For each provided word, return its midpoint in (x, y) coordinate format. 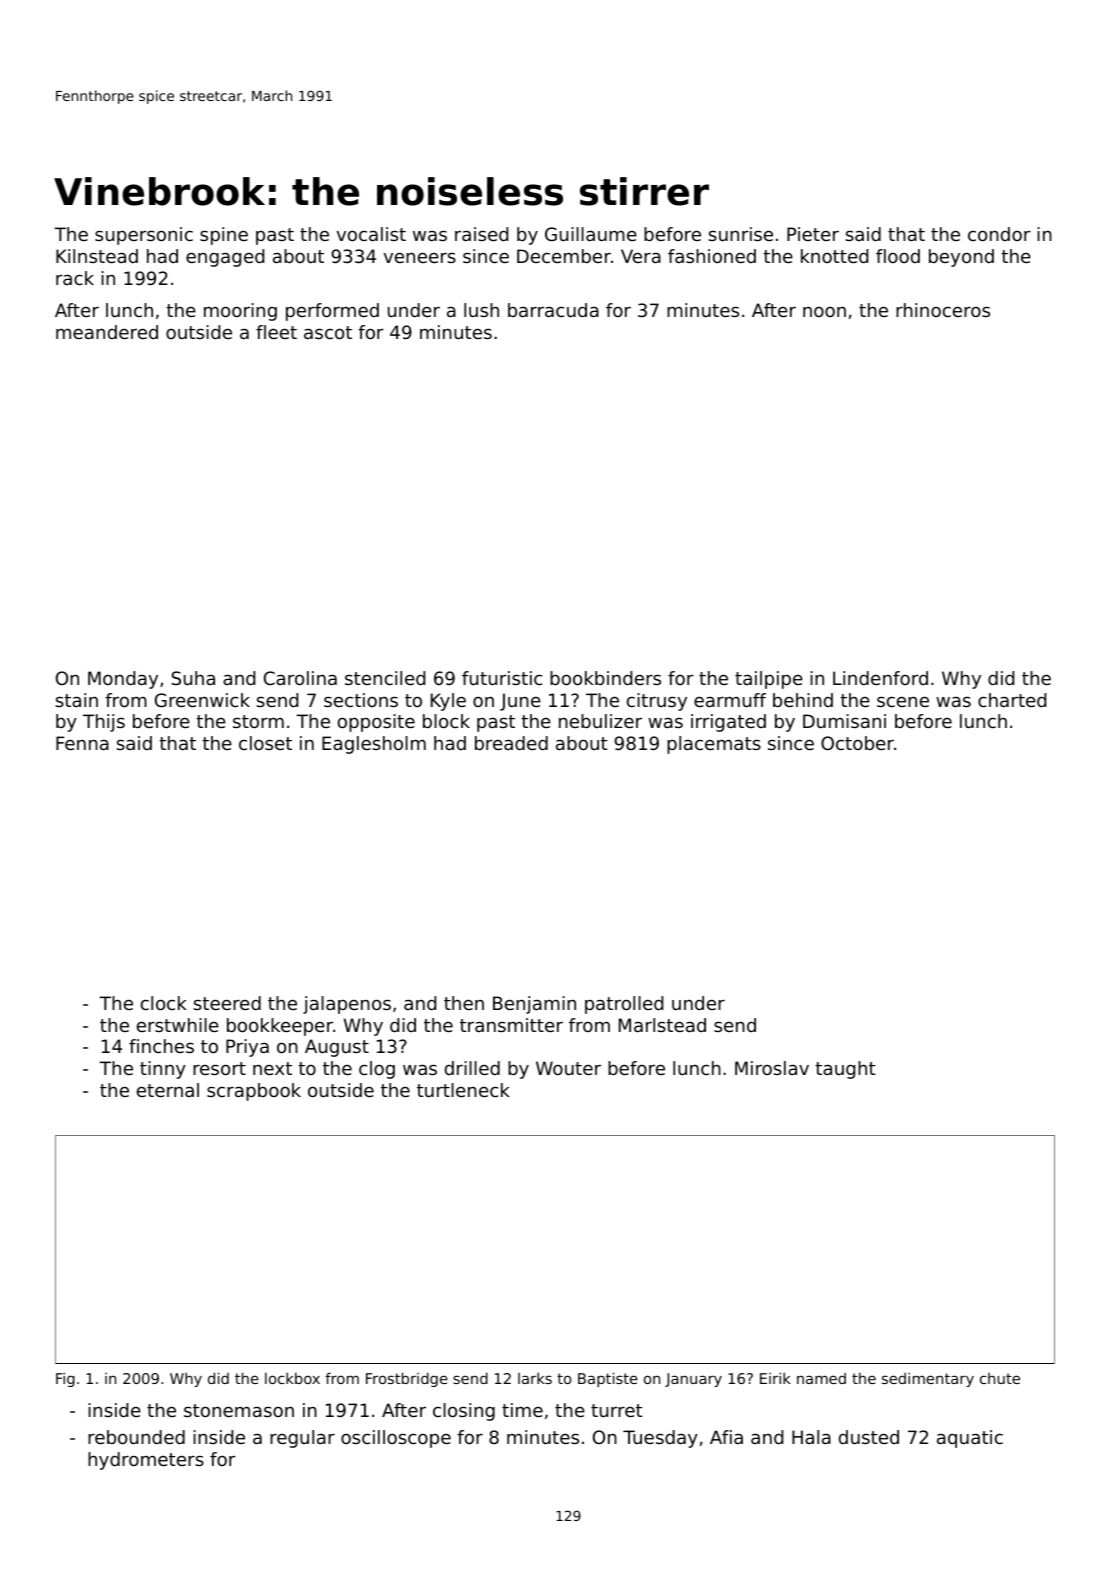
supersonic (144, 236)
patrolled (624, 1005)
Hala (811, 1437)
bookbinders (605, 678)
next (272, 1068)
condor (999, 234)
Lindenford (880, 678)
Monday (123, 680)
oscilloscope (396, 1439)
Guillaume (591, 234)
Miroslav (772, 1068)
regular (302, 1439)
